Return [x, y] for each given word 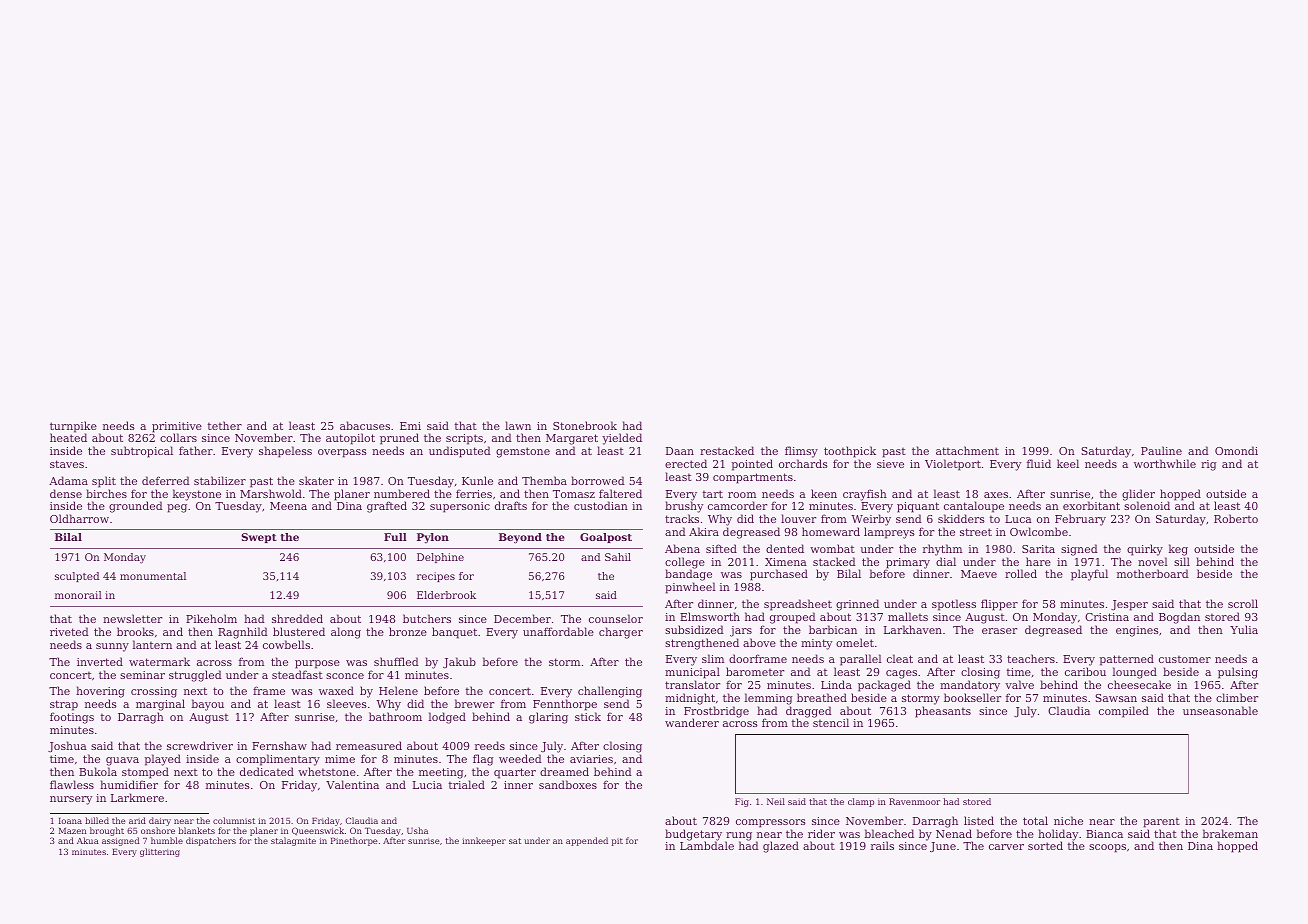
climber [1237, 697]
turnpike [73, 427]
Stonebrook [585, 425]
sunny [112, 647]
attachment [967, 450]
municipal [692, 673]
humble [167, 840]
